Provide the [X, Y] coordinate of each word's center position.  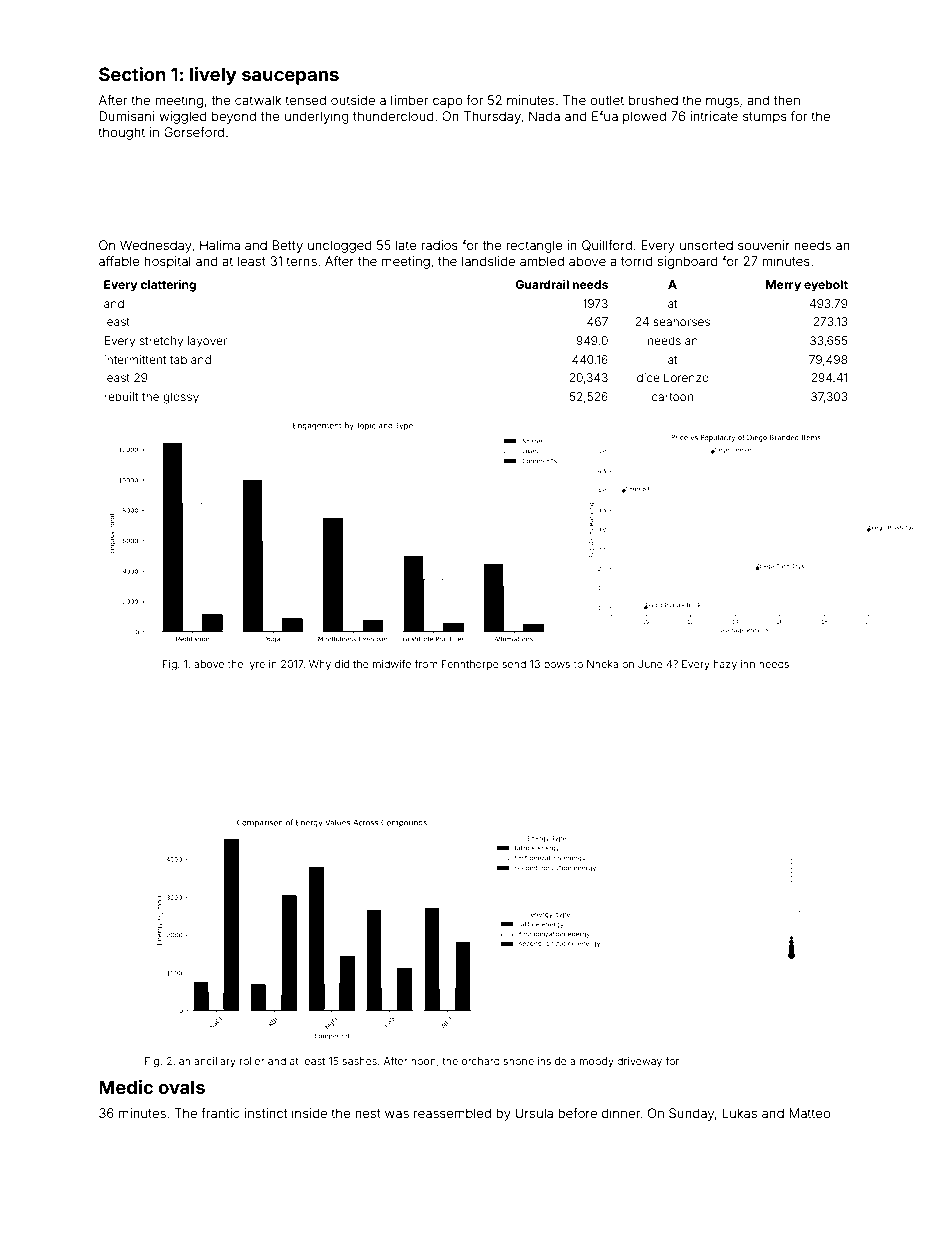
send [514, 664]
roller [252, 1061]
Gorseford [194, 132]
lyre [256, 665]
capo [447, 102]
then [787, 100]
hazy [725, 665]
